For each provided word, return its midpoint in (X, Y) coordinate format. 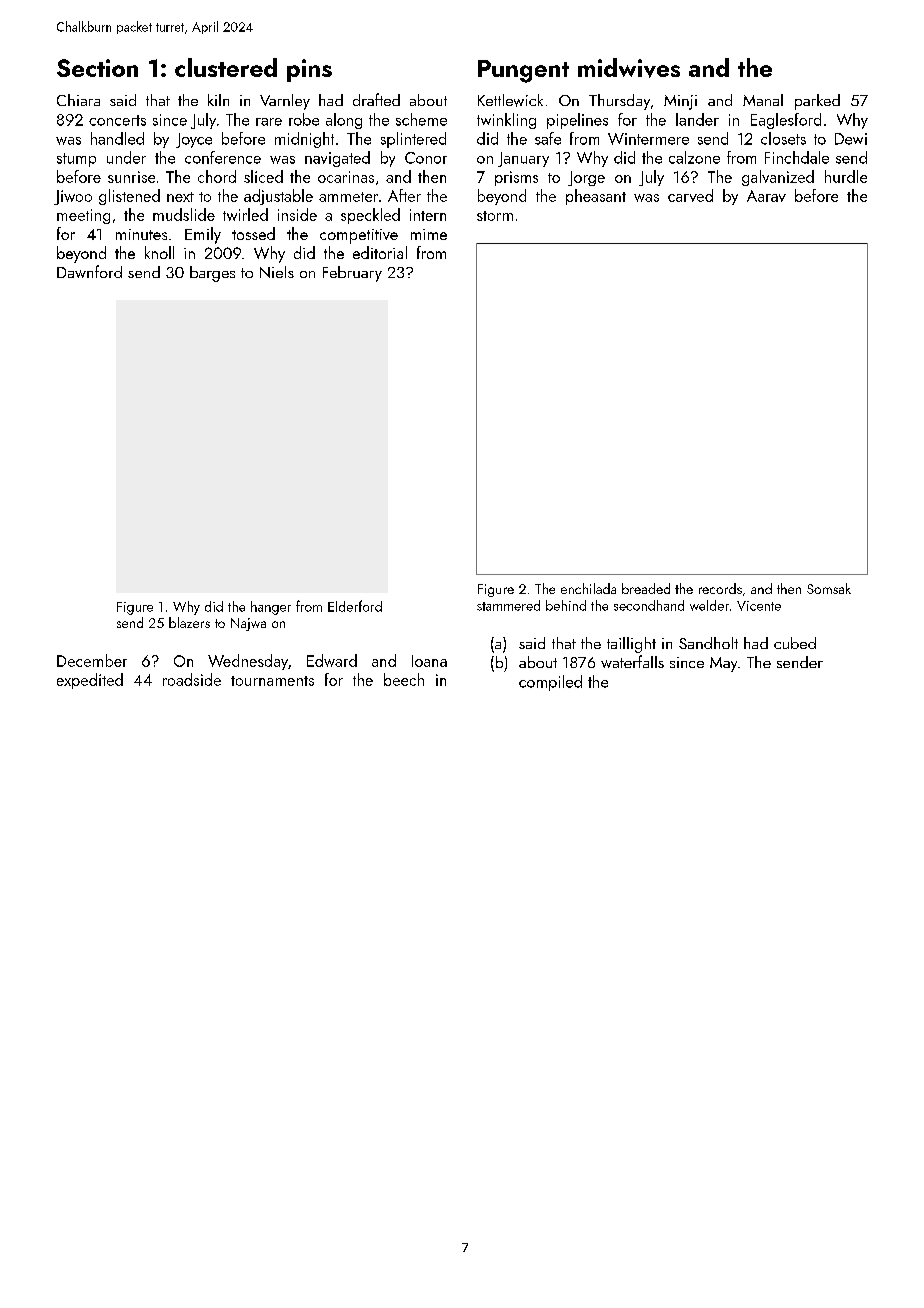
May (723, 664)
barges (212, 274)
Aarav (766, 196)
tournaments (272, 681)
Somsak (829, 588)
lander (697, 119)
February (352, 274)
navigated (337, 159)
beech (404, 679)
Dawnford (89, 271)
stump (76, 160)
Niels (277, 272)
